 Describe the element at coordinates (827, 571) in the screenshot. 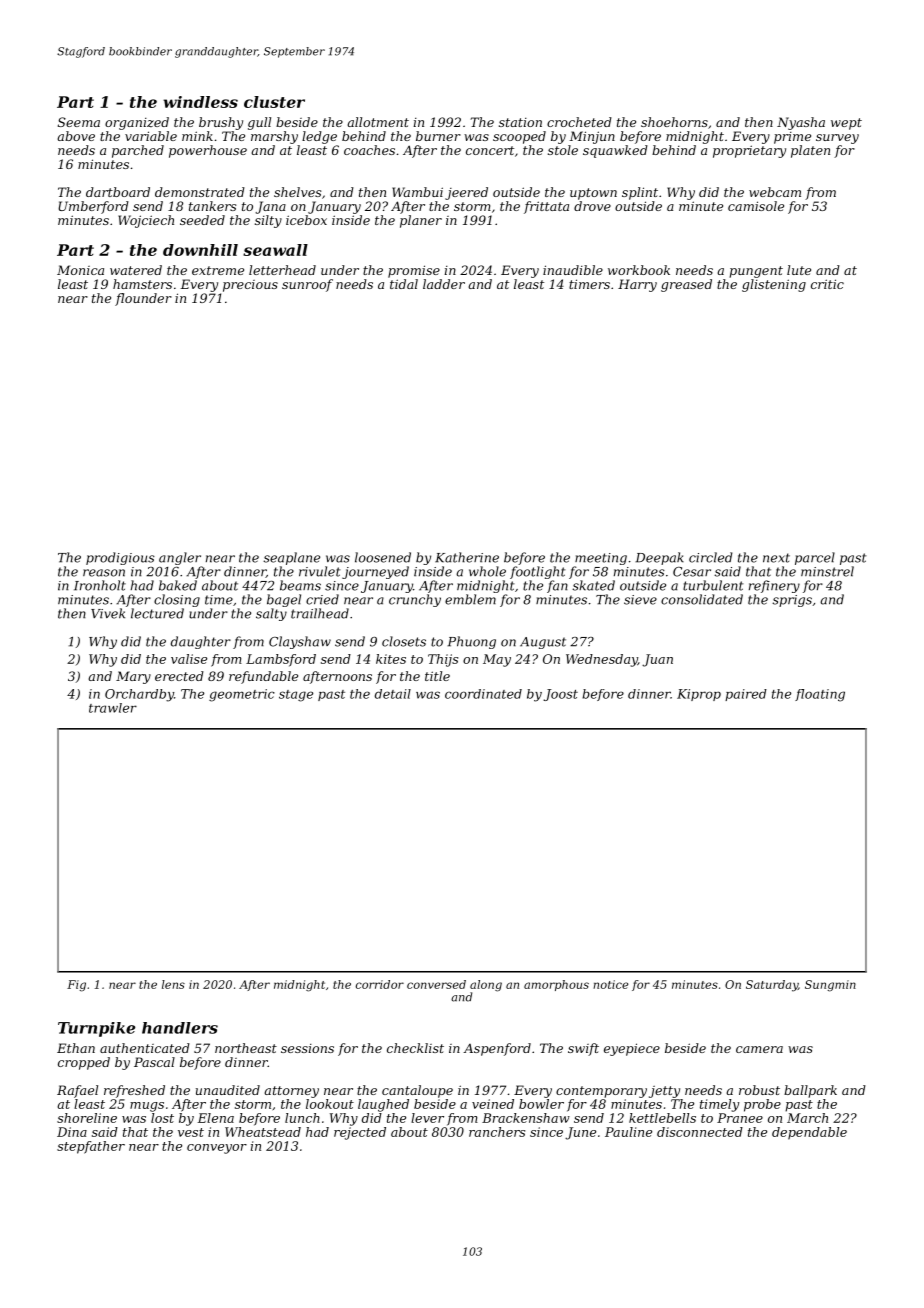

I see `minstrel` at that location.
